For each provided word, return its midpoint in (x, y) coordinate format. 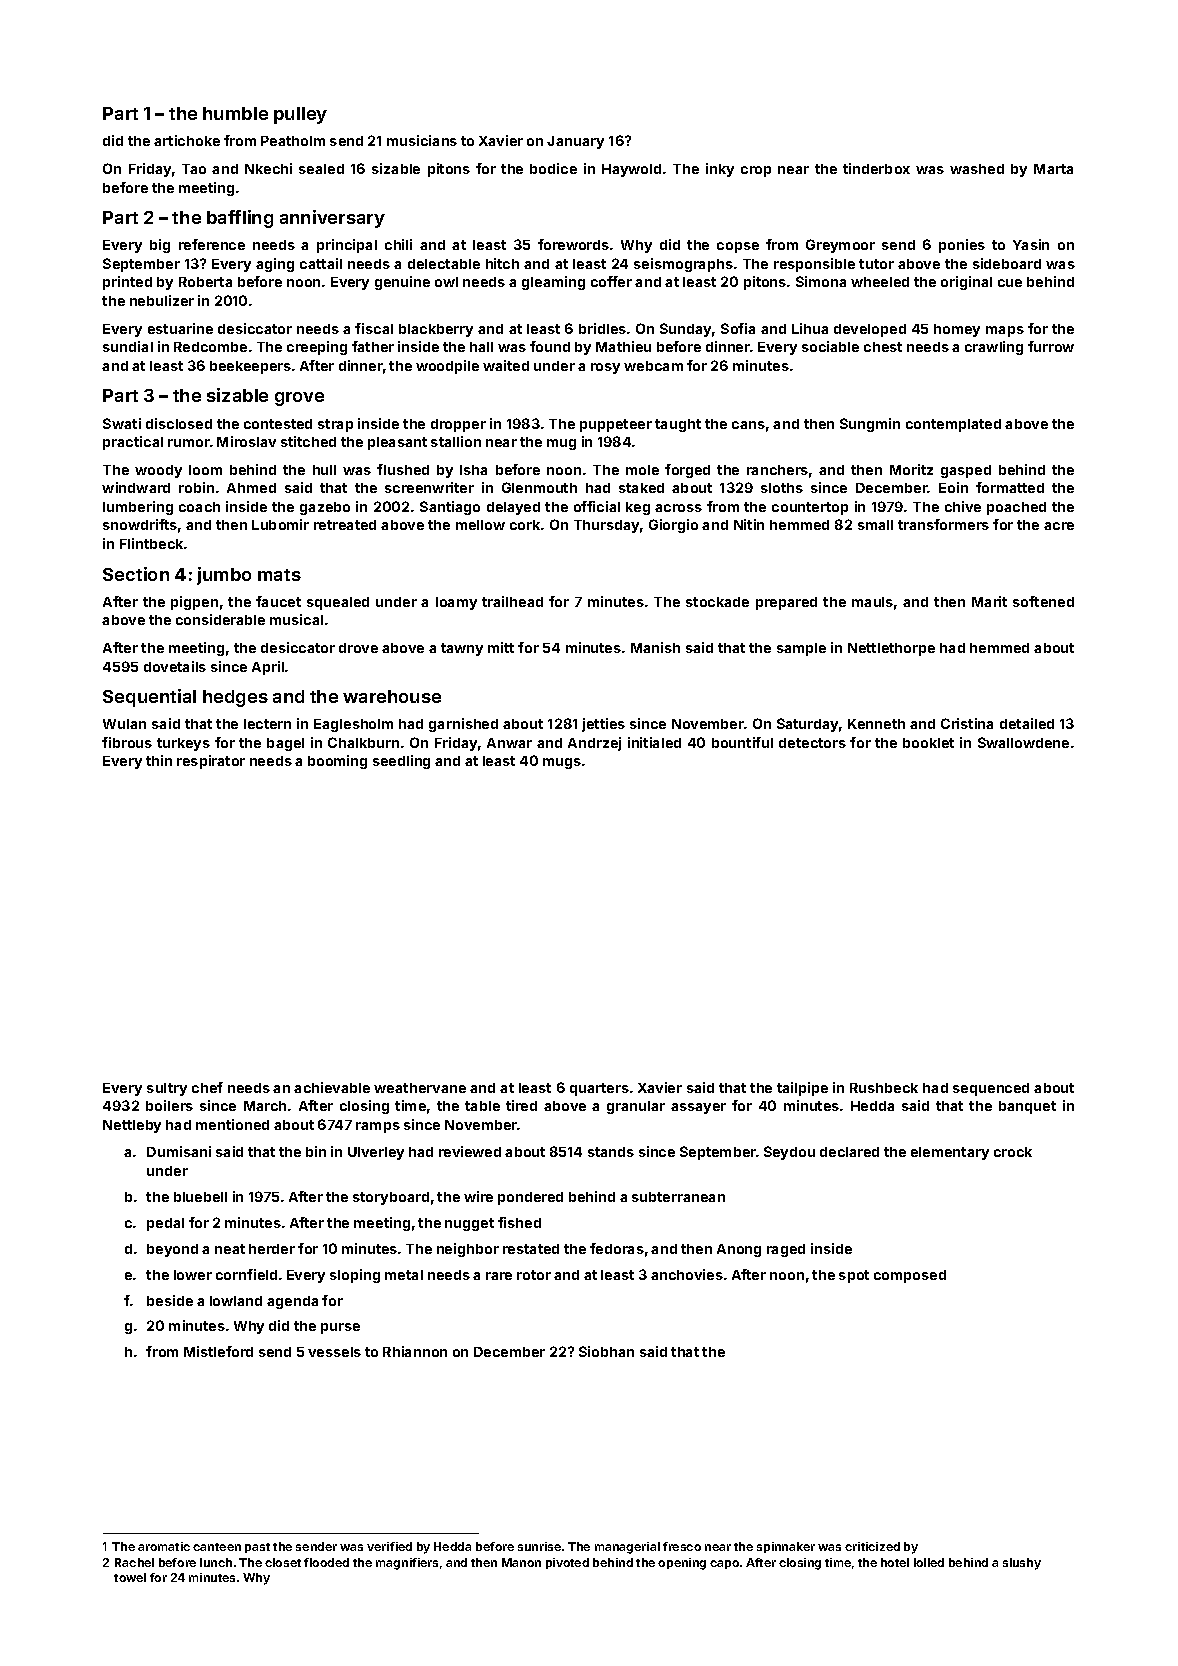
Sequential (149, 698)
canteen (217, 1547)
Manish (655, 647)
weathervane (420, 1088)
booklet (928, 743)
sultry (167, 1089)
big (160, 246)
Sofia (738, 328)
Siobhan (606, 1351)
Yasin (1031, 244)
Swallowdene (1023, 742)
